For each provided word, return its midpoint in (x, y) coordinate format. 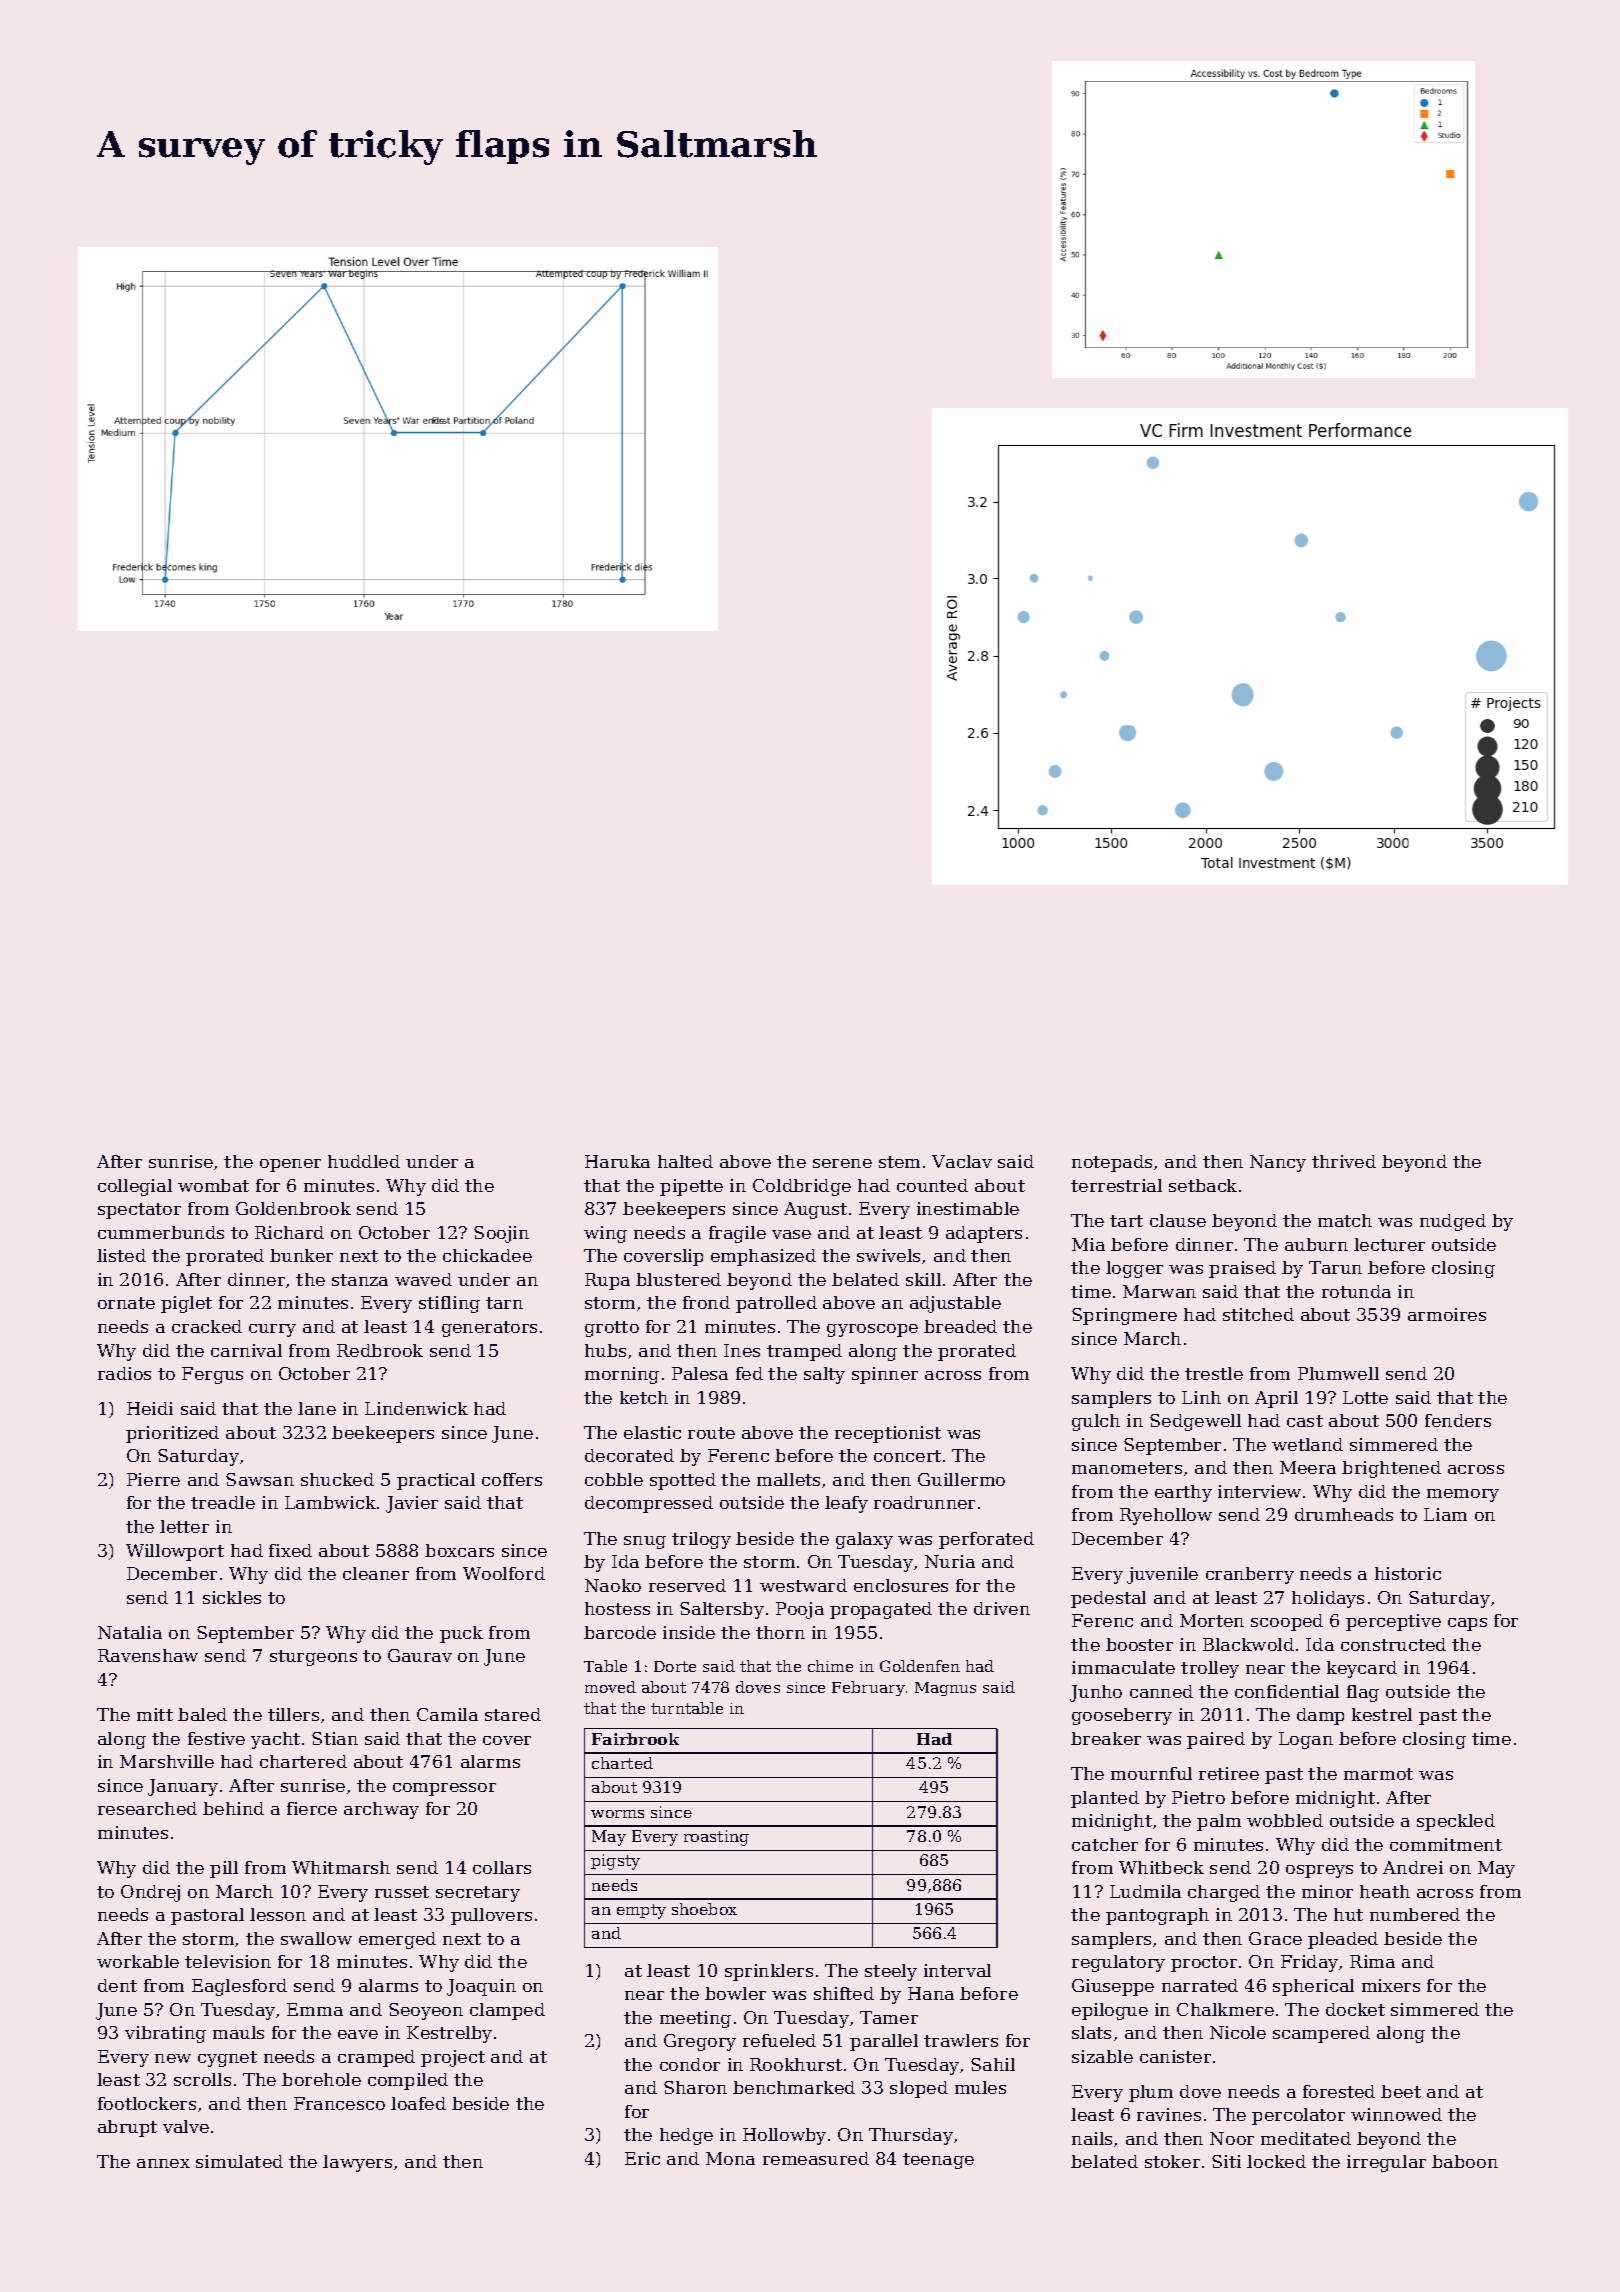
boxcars (459, 1550)
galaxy (864, 1540)
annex (163, 2163)
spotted (683, 1481)
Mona (730, 2158)
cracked (207, 1326)
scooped (1287, 1622)
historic (1408, 1573)
